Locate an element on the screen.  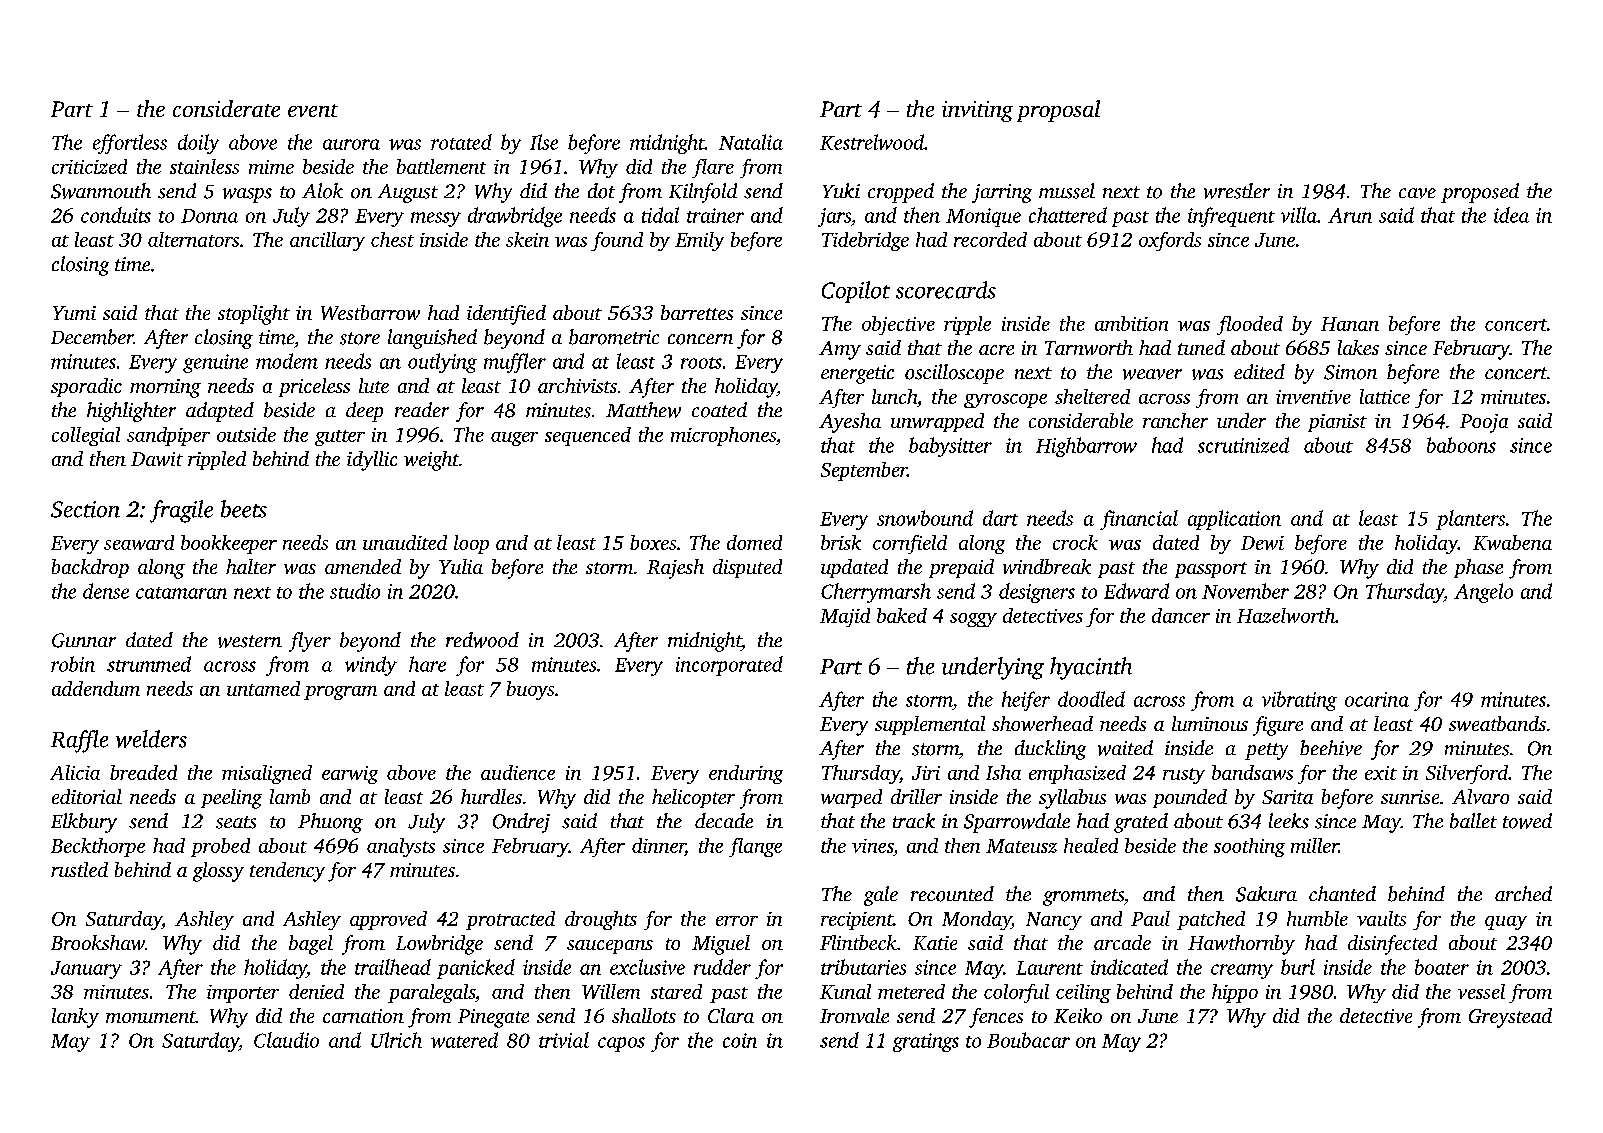
ambition is located at coordinates (1131, 323).
